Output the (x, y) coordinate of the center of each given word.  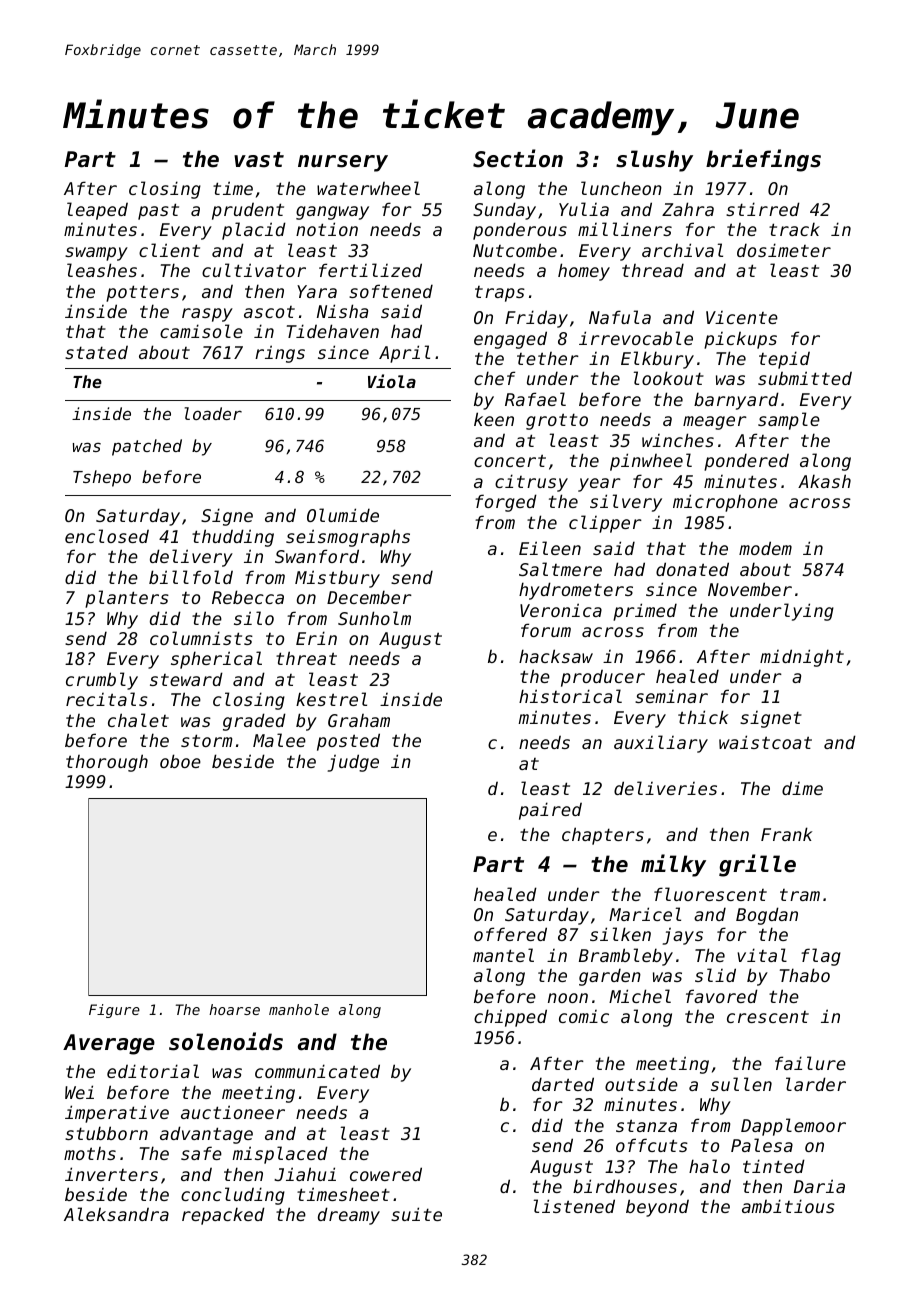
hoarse (234, 1009)
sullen (741, 1084)
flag (821, 957)
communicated (317, 1071)
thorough (107, 763)
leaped (97, 211)
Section (518, 158)
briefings (763, 160)
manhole (299, 1009)
